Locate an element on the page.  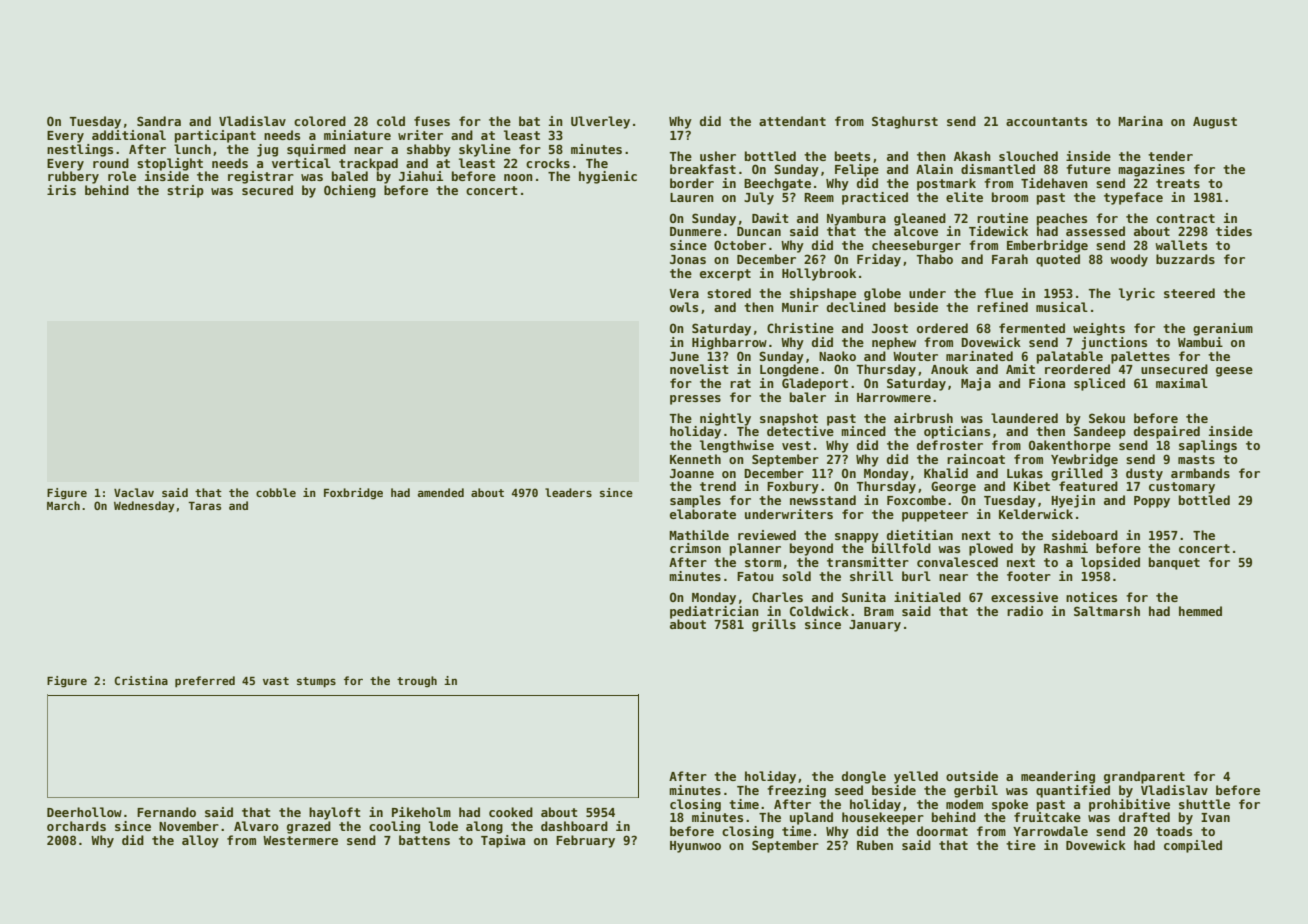
June is located at coordinates (684, 356).
